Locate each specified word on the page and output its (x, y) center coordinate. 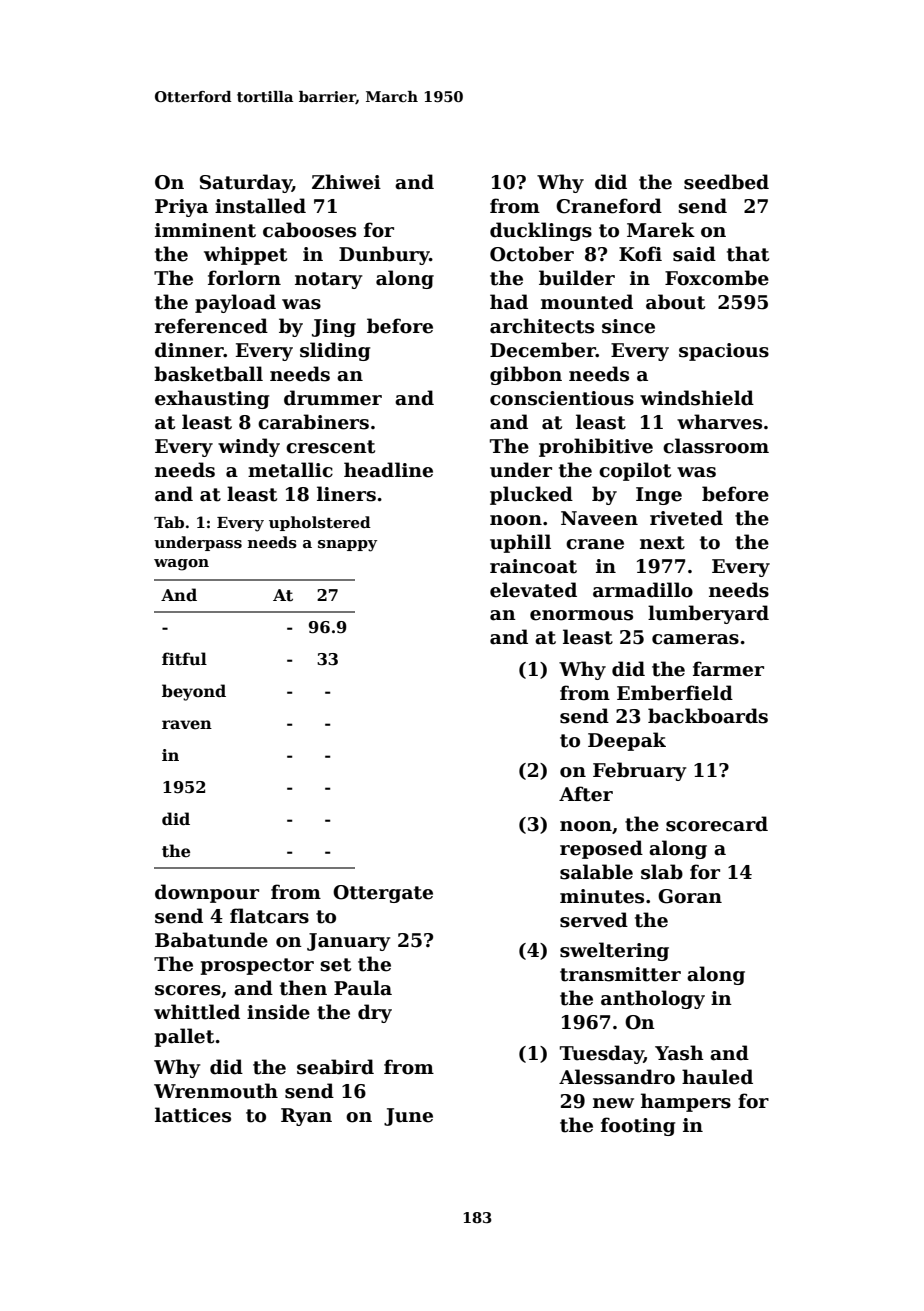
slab (662, 872)
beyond (194, 692)
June (408, 1117)
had (509, 302)
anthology (653, 999)
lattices (193, 1115)
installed (260, 206)
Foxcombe (717, 278)
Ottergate (383, 894)
